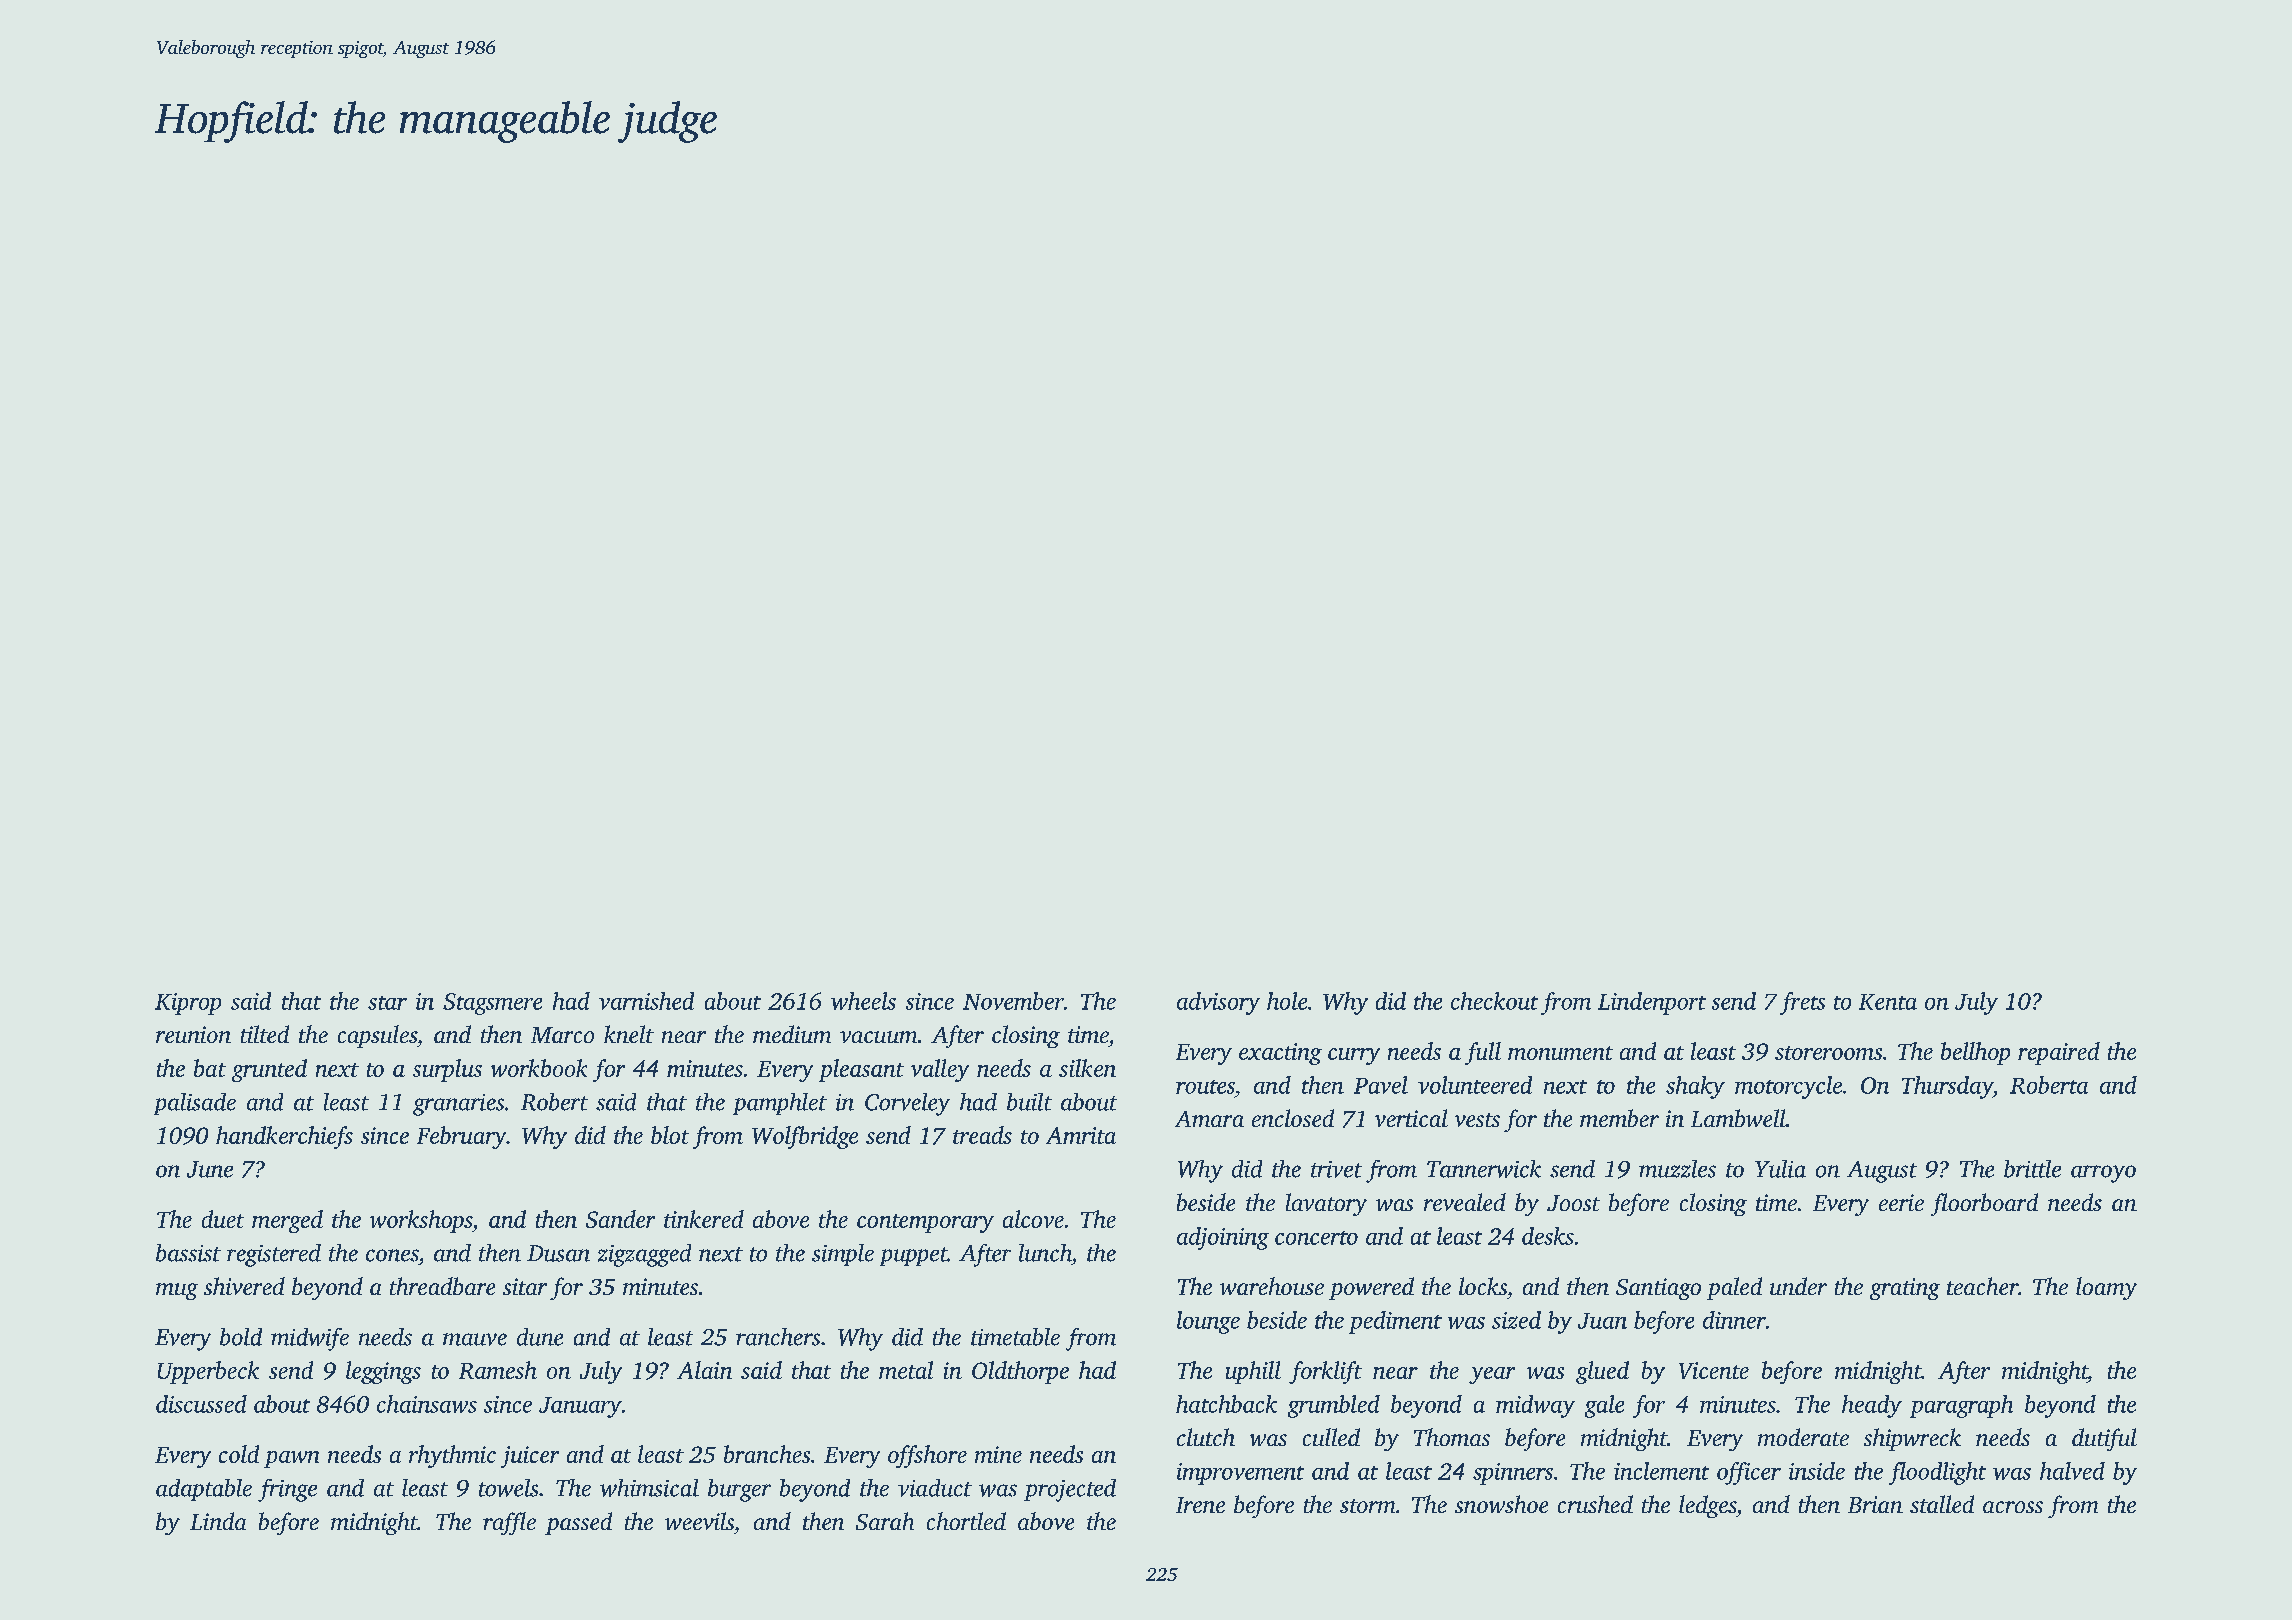 This page has height=1620, width=2292. What do you see at coordinates (458, 1105) in the page?
I see `granaries` at bounding box center [458, 1105].
